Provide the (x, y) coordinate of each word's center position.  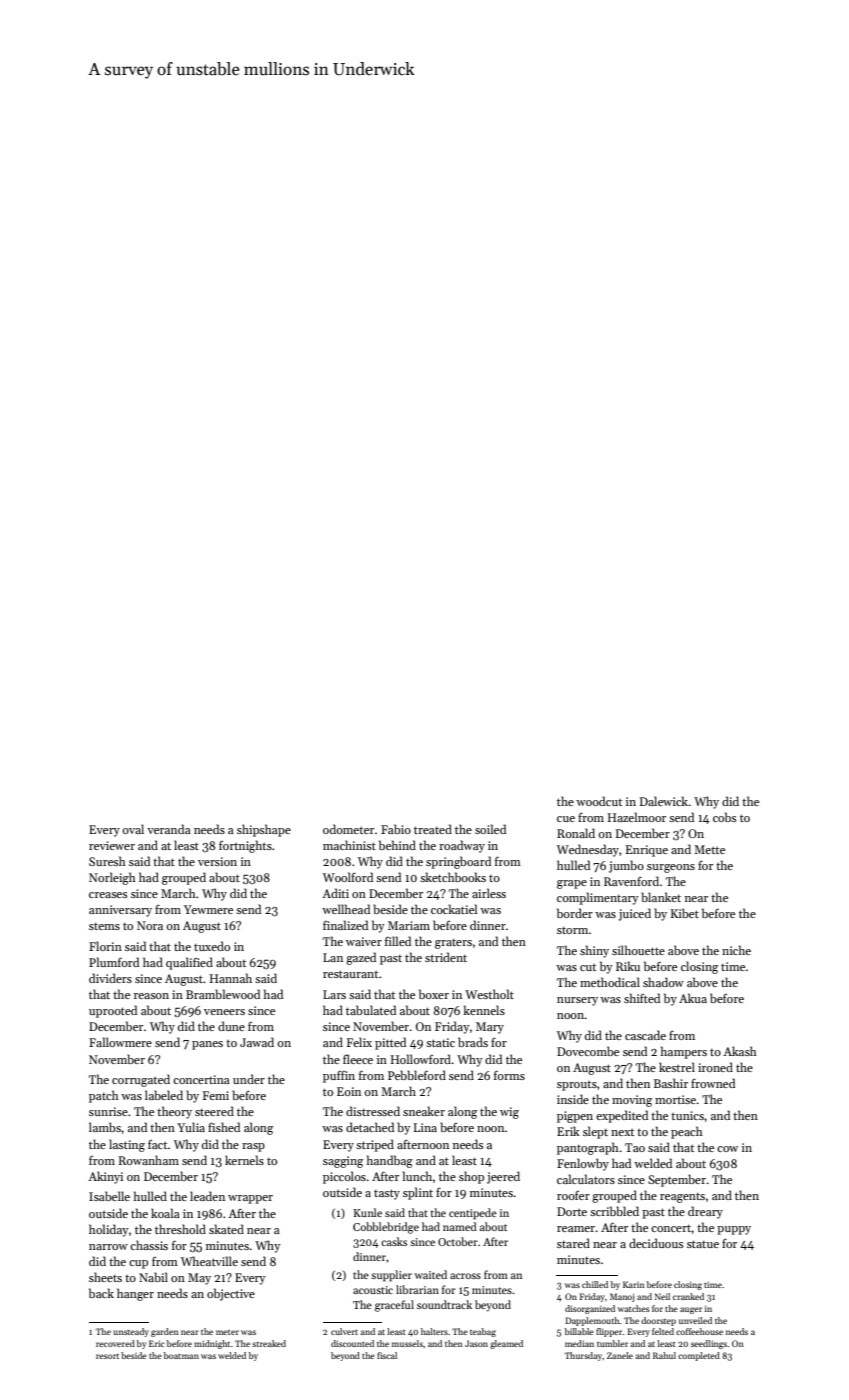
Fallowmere (120, 1042)
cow (727, 1149)
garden (164, 1332)
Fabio (396, 829)
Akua (693, 998)
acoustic (373, 1290)
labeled (164, 1095)
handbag (390, 1161)
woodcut (599, 801)
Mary (490, 1028)
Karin (633, 1284)
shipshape (264, 830)
